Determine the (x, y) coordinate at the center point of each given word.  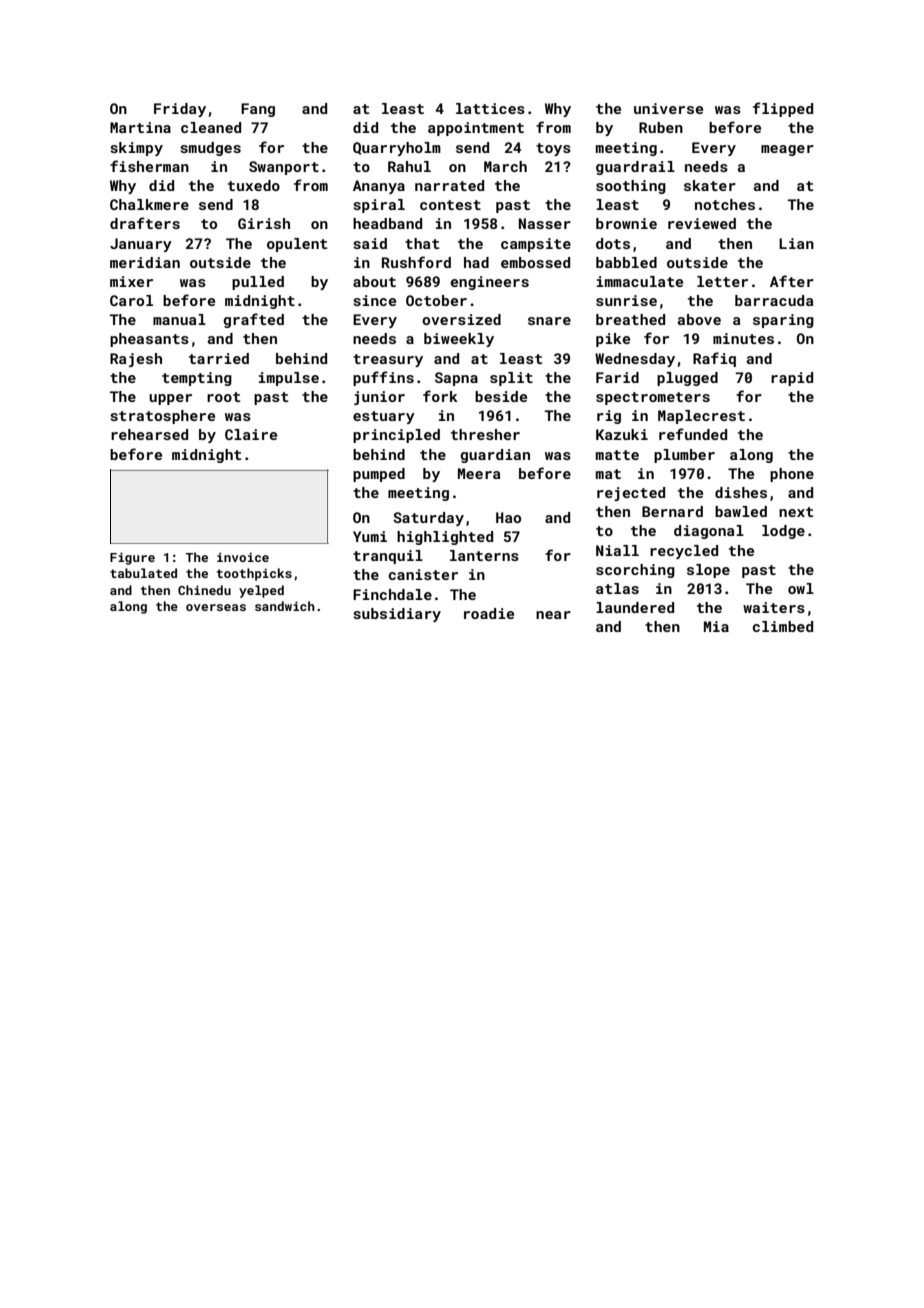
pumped (379, 475)
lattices (490, 108)
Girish (264, 223)
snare (549, 321)
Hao (508, 517)
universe (668, 108)
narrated (449, 185)
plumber (684, 456)
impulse (289, 379)
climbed (783, 626)
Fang (258, 110)
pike (613, 340)
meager (787, 150)
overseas (216, 607)
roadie (489, 613)
